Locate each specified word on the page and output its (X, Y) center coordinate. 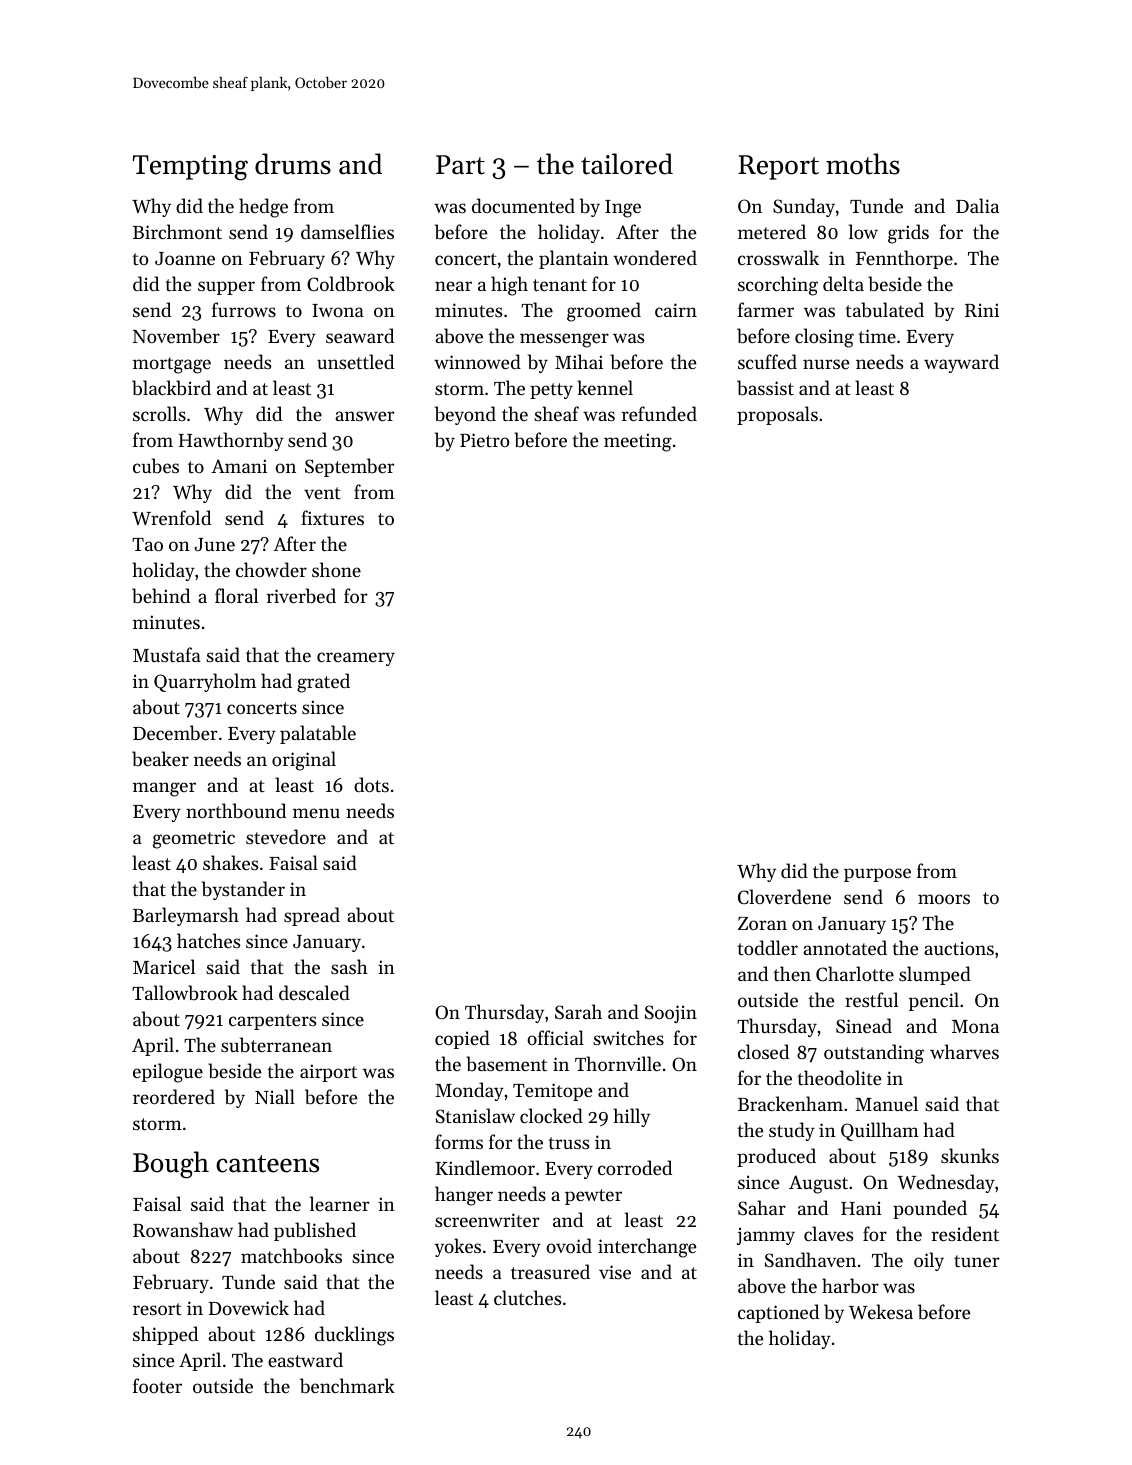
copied (462, 1039)
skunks (970, 1155)
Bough (171, 1165)
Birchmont (177, 231)
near (453, 286)
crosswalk (778, 257)
